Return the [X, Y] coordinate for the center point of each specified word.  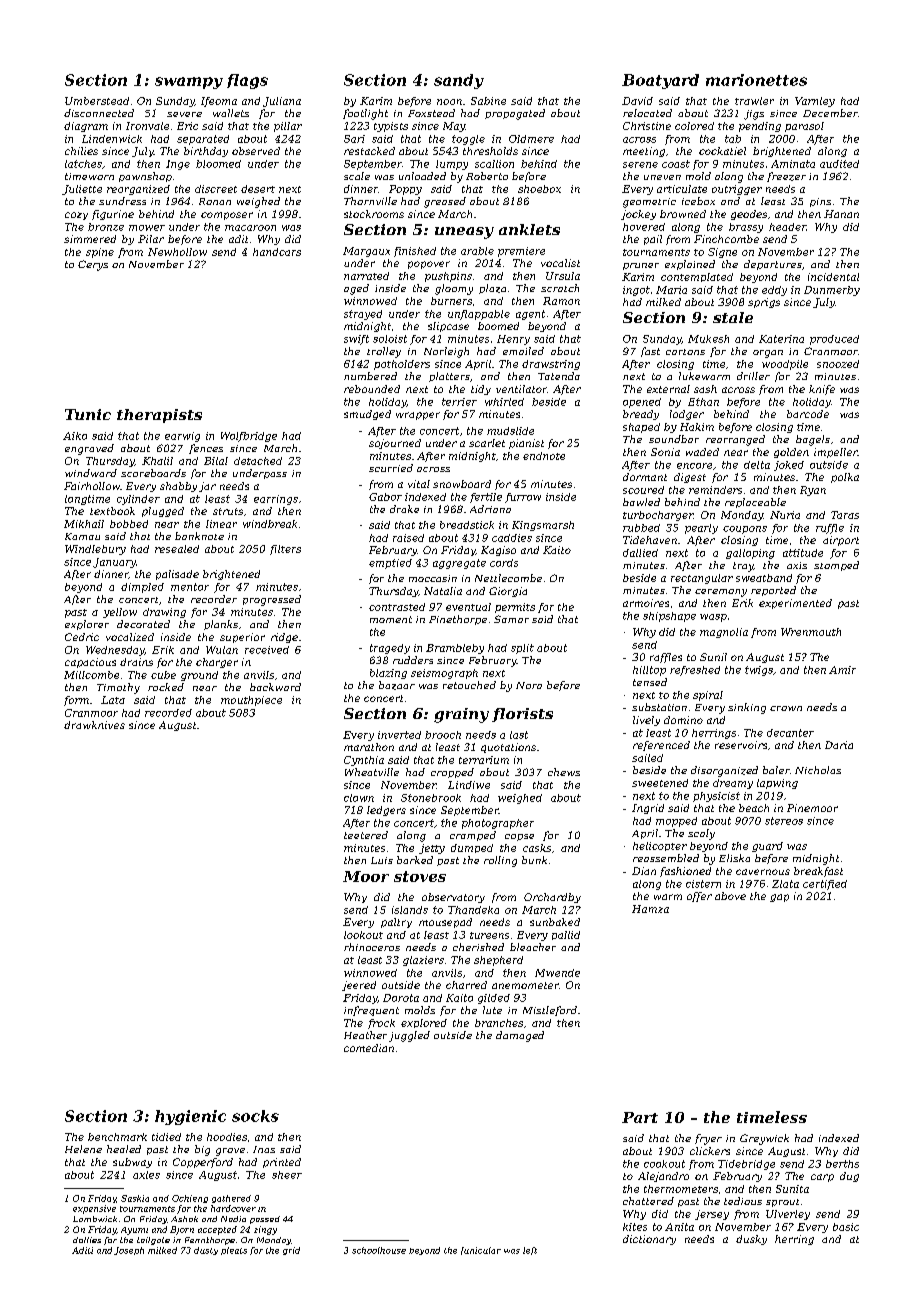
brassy [746, 228]
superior [242, 638]
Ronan [215, 201]
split [522, 649]
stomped [836, 566]
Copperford [203, 1163]
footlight [365, 114]
